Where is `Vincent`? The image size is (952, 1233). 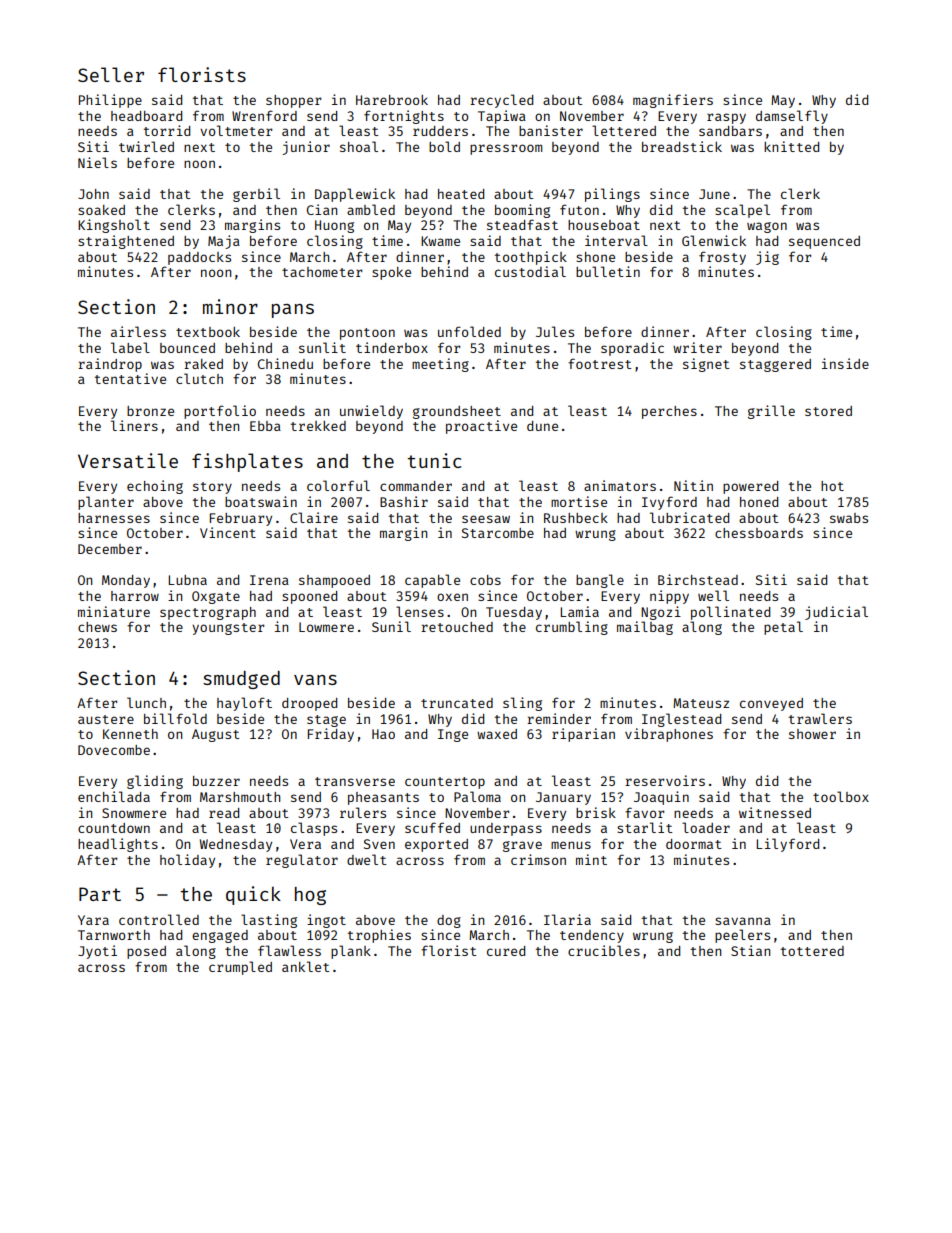
Vincent is located at coordinates (228, 532).
